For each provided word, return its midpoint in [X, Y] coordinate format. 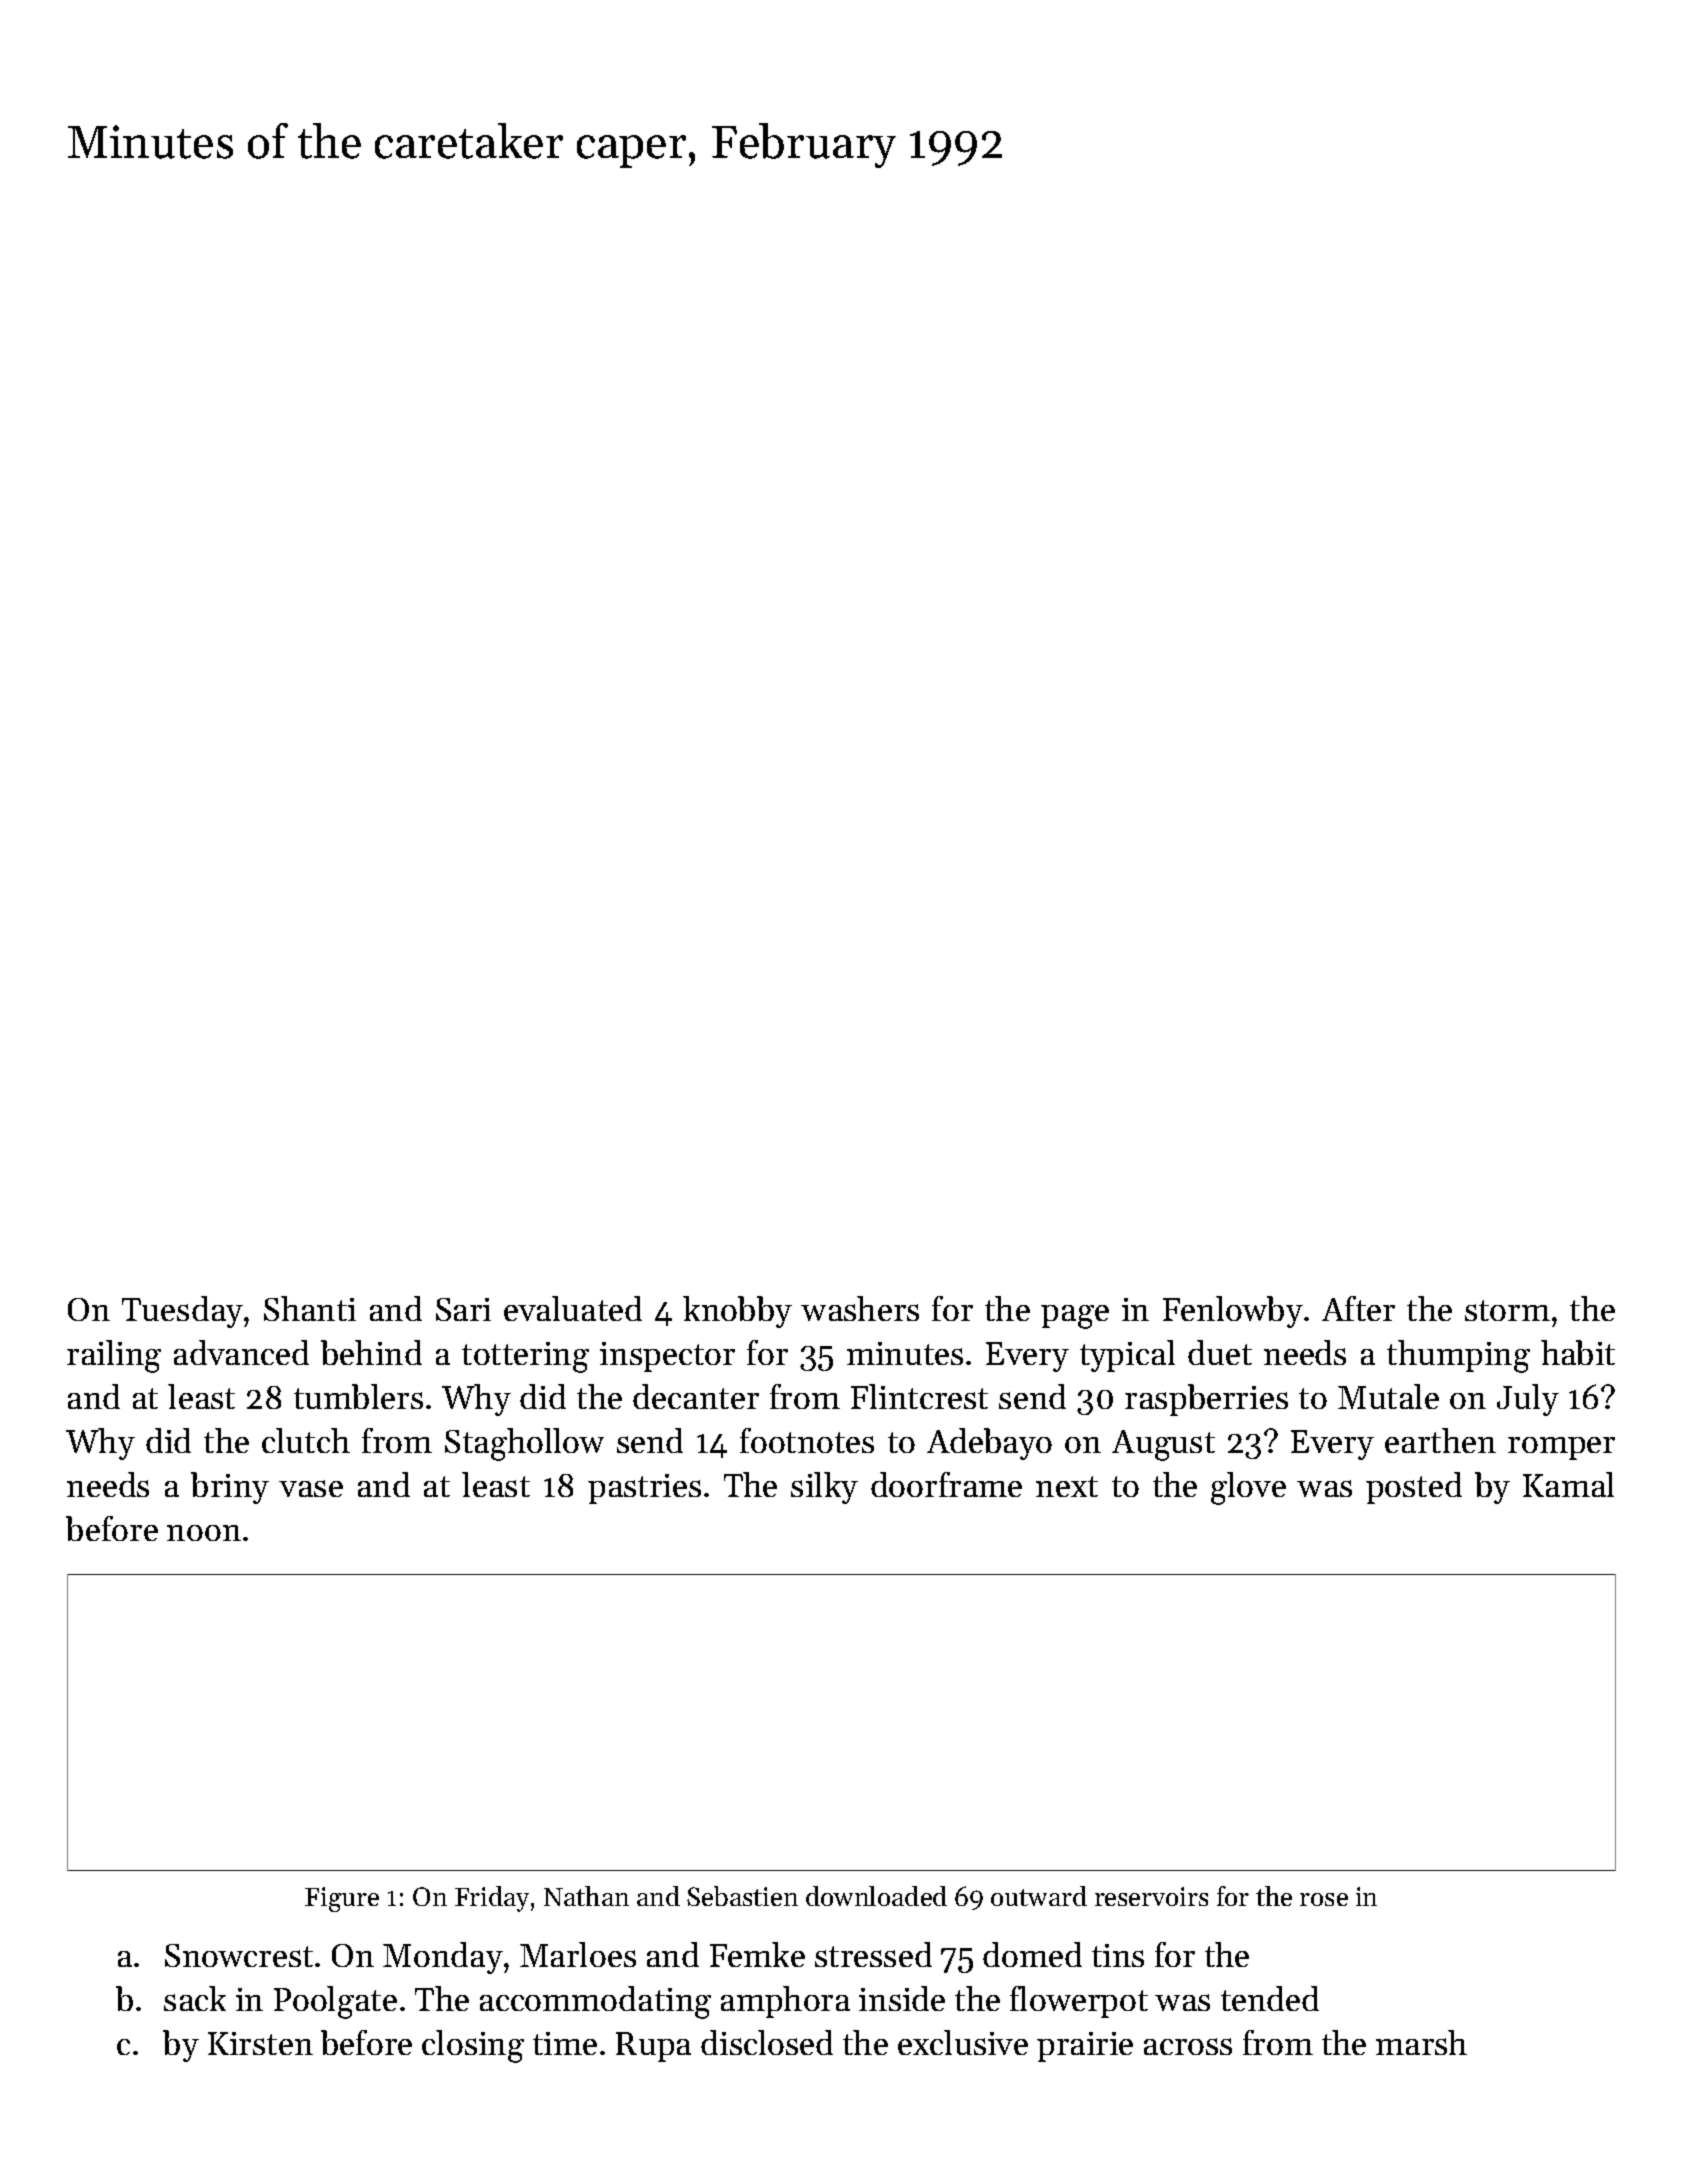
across [1188, 2046]
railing [114, 1356]
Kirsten [260, 2043]
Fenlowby [1233, 1312]
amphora [785, 2002]
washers [860, 1308]
